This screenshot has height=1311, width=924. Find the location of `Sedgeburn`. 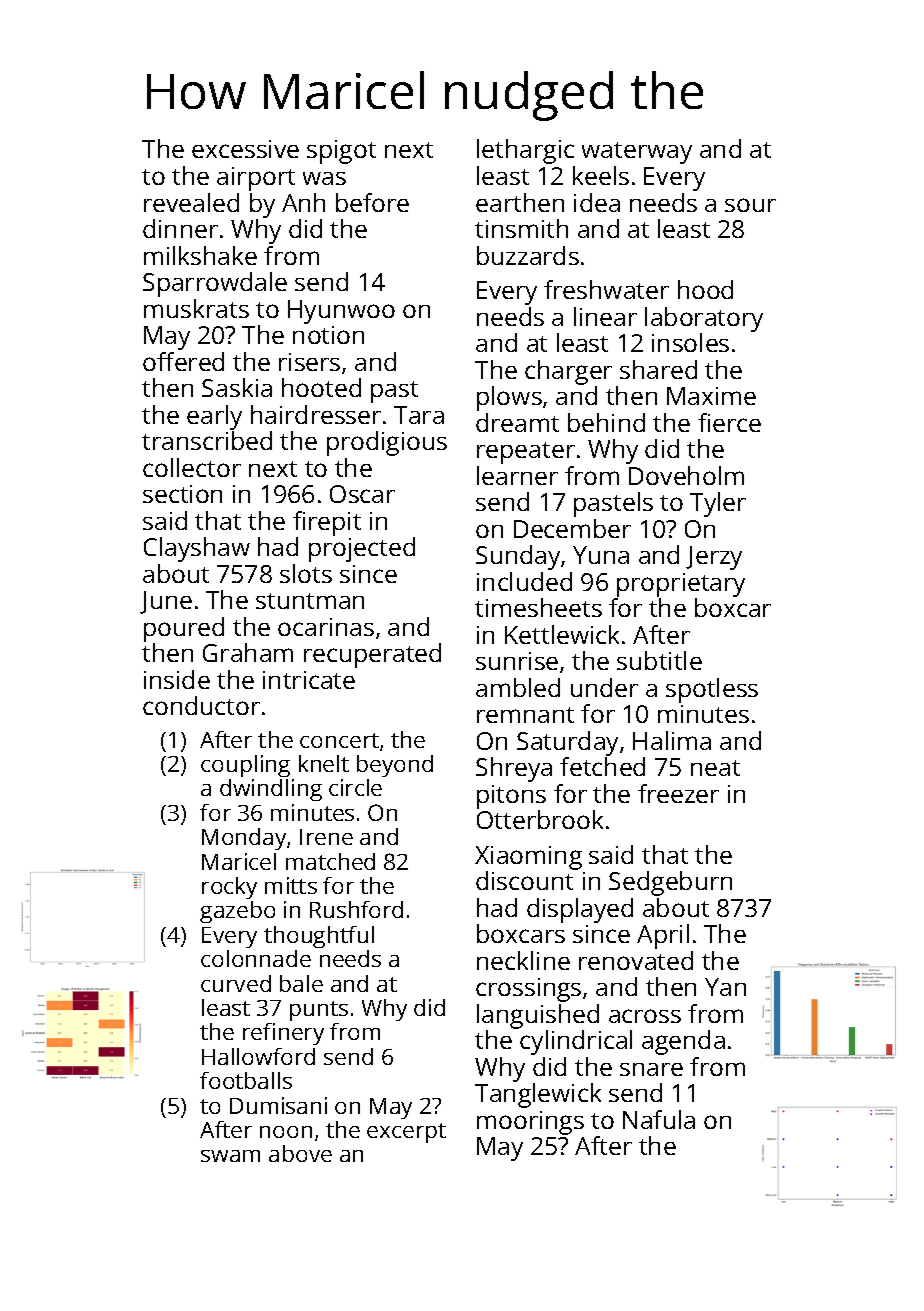

Sedgeburn is located at coordinates (670, 883).
